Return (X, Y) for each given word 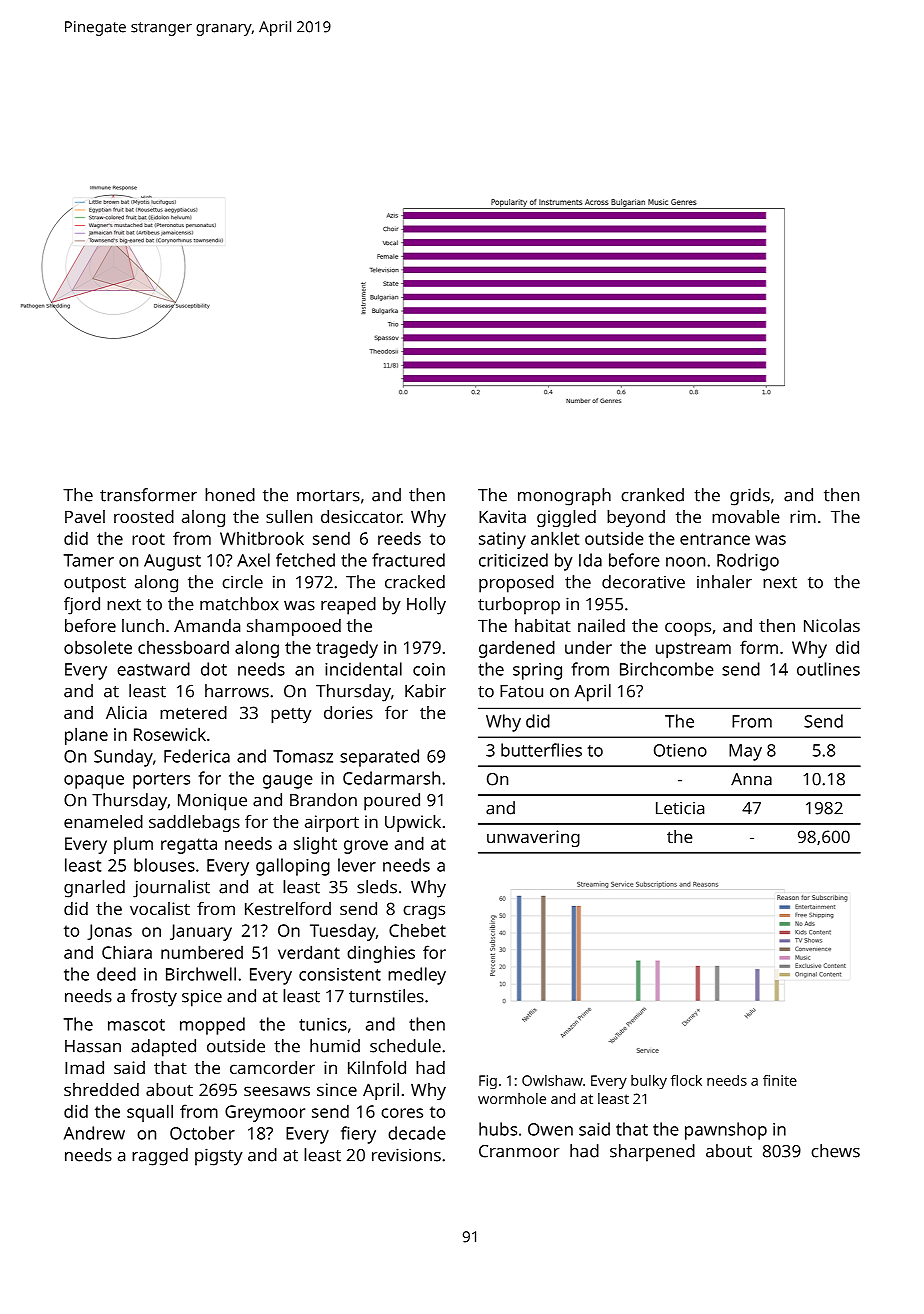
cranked (652, 495)
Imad (84, 1067)
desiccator (361, 516)
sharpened (652, 1153)
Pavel (85, 516)
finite (780, 1080)
